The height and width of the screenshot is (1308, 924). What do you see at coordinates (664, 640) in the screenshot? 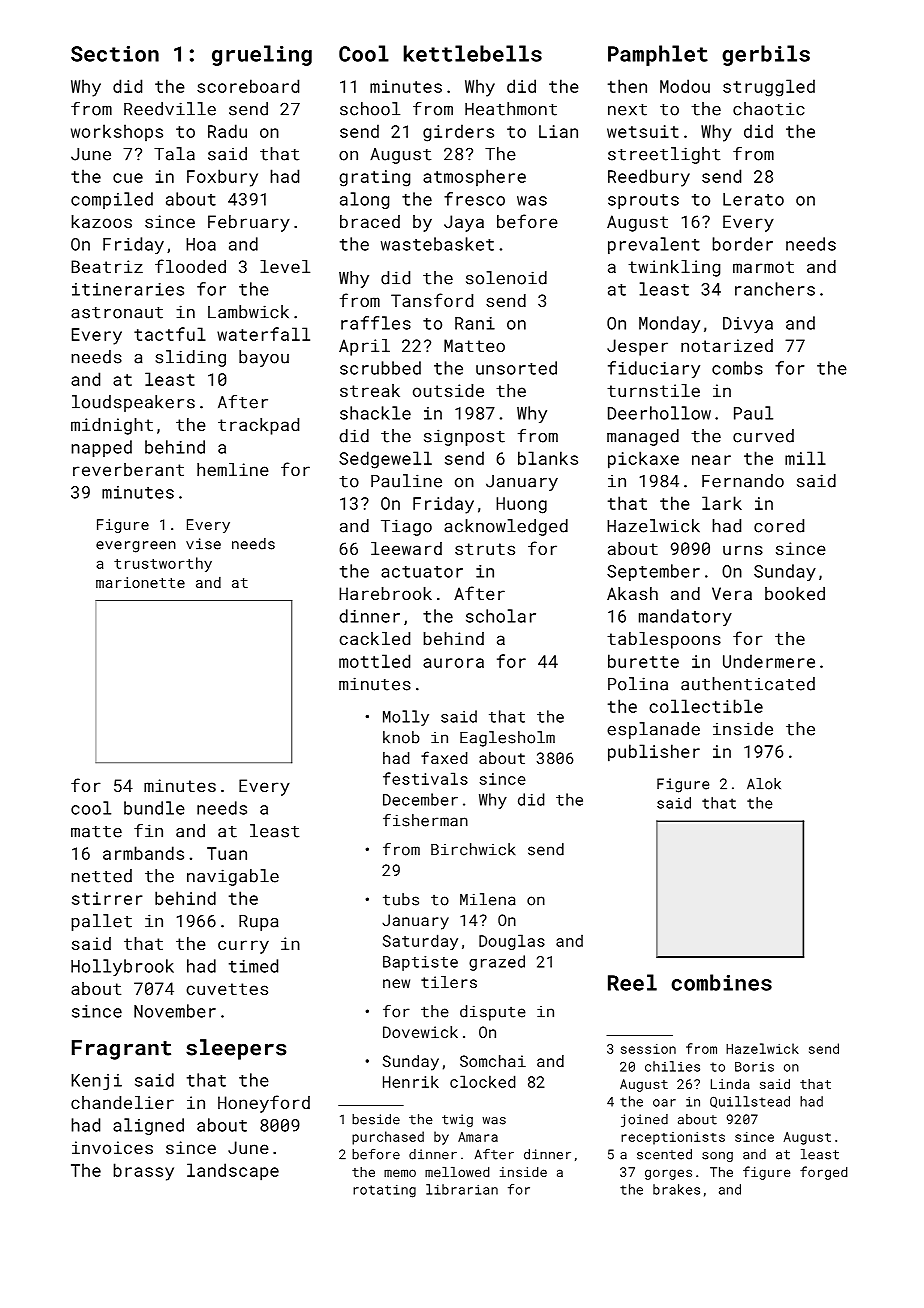
I see `tablespoons` at bounding box center [664, 640].
